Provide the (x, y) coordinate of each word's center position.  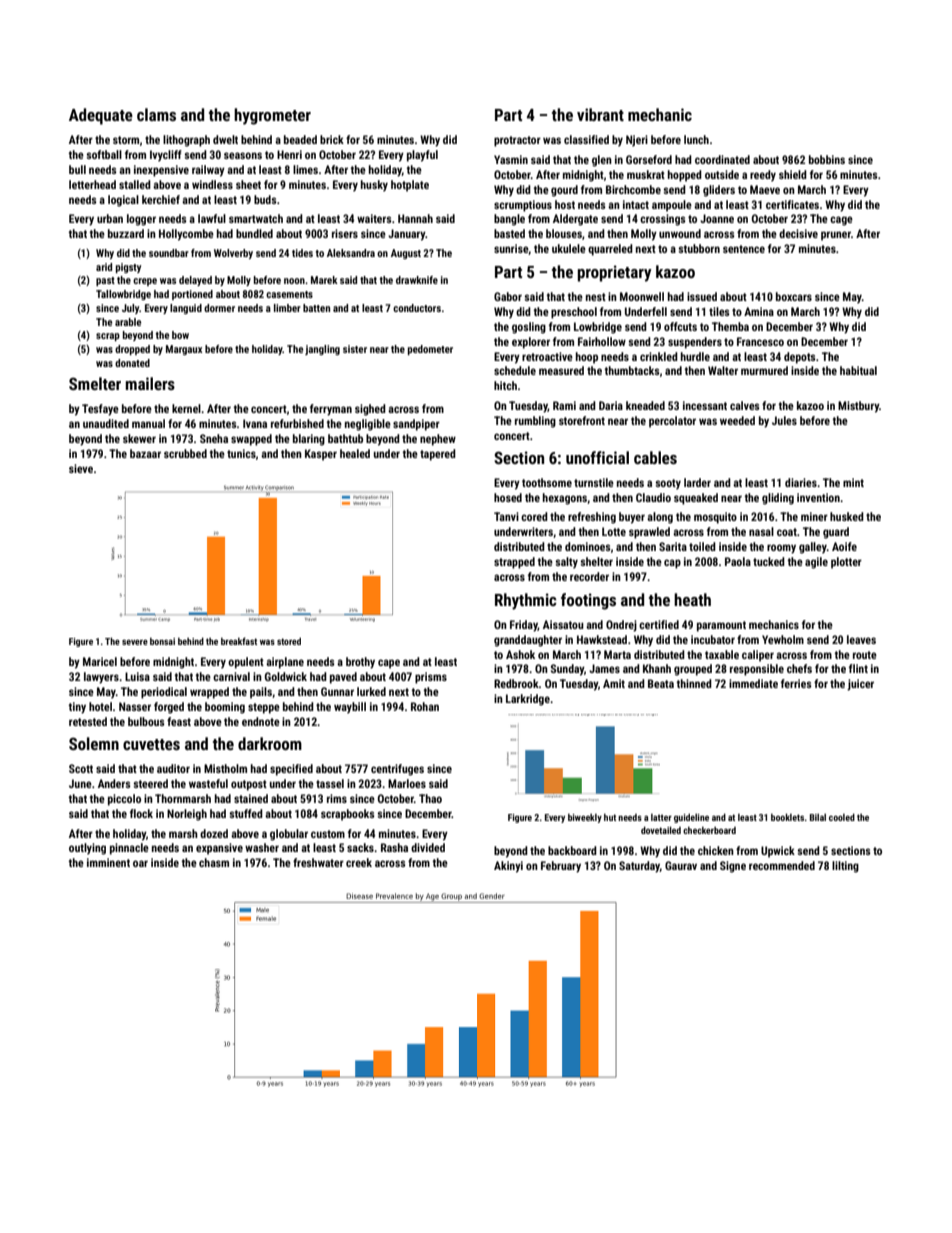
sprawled (649, 533)
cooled (842, 817)
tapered (438, 455)
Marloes (407, 783)
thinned (694, 683)
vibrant (600, 114)
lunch (696, 139)
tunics (241, 453)
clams (156, 114)
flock (141, 813)
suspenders (695, 343)
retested (88, 721)
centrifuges (397, 770)
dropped (132, 350)
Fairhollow (602, 341)
